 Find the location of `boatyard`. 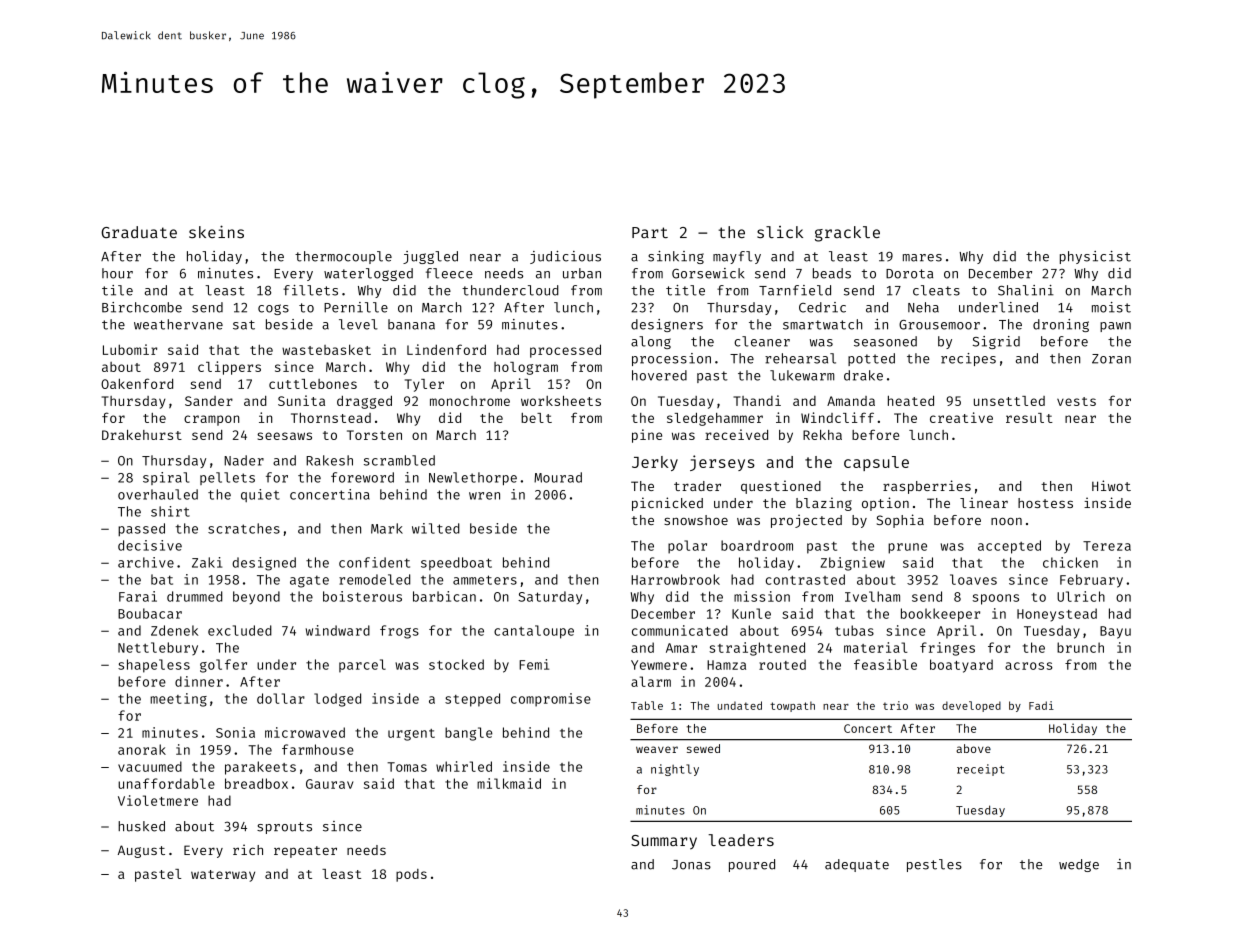

boatyard is located at coordinates (961, 666).
